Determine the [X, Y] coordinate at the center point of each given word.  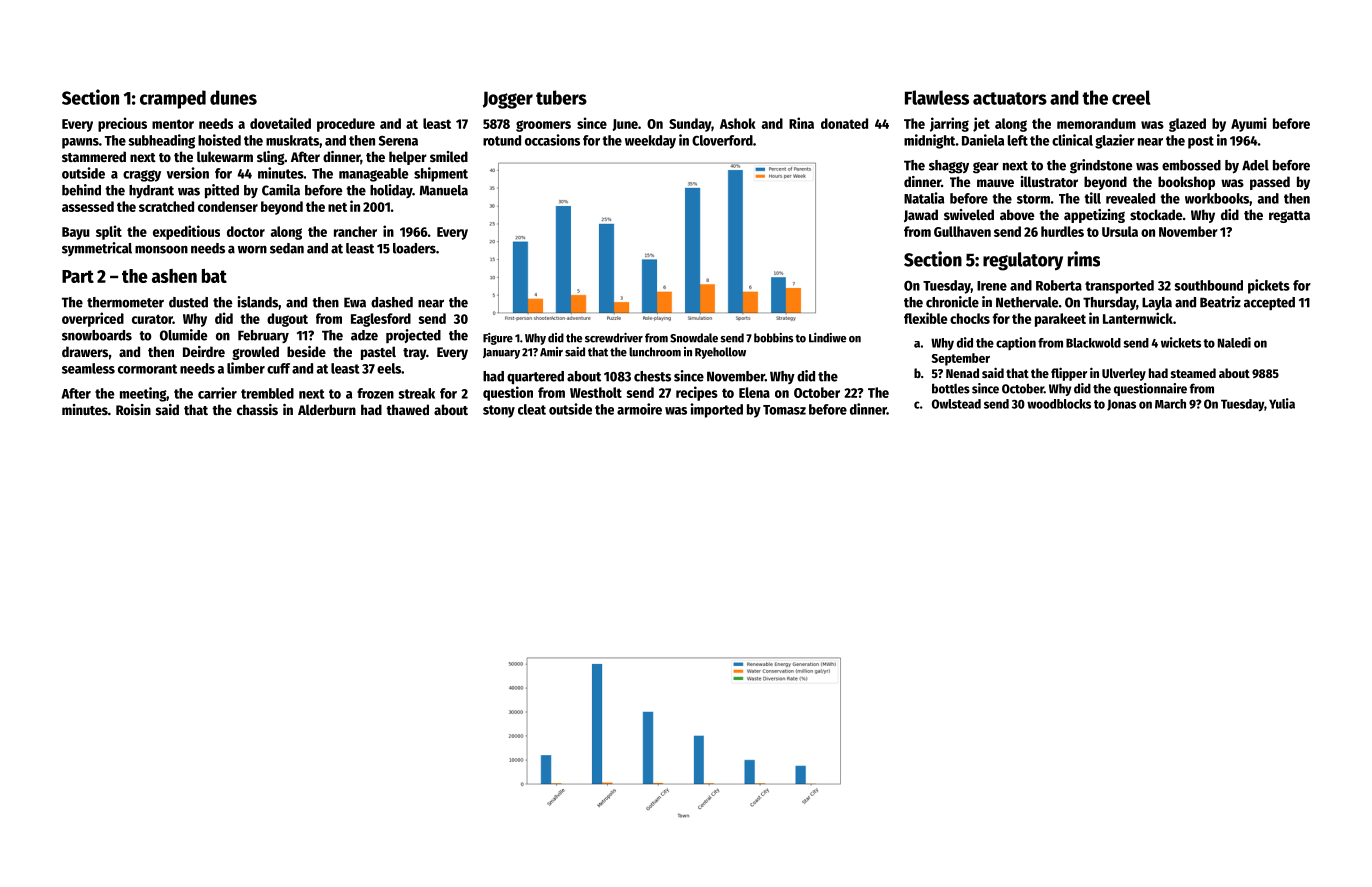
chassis [257, 409]
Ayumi [1249, 124]
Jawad [921, 215]
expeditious [186, 232]
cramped [173, 99]
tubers [561, 97]
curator [152, 319]
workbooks [1217, 198]
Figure [498, 339]
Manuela [444, 190]
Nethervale [1027, 302]
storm [1033, 199]
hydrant [151, 191]
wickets [1181, 342]
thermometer [125, 302]
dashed [392, 302]
